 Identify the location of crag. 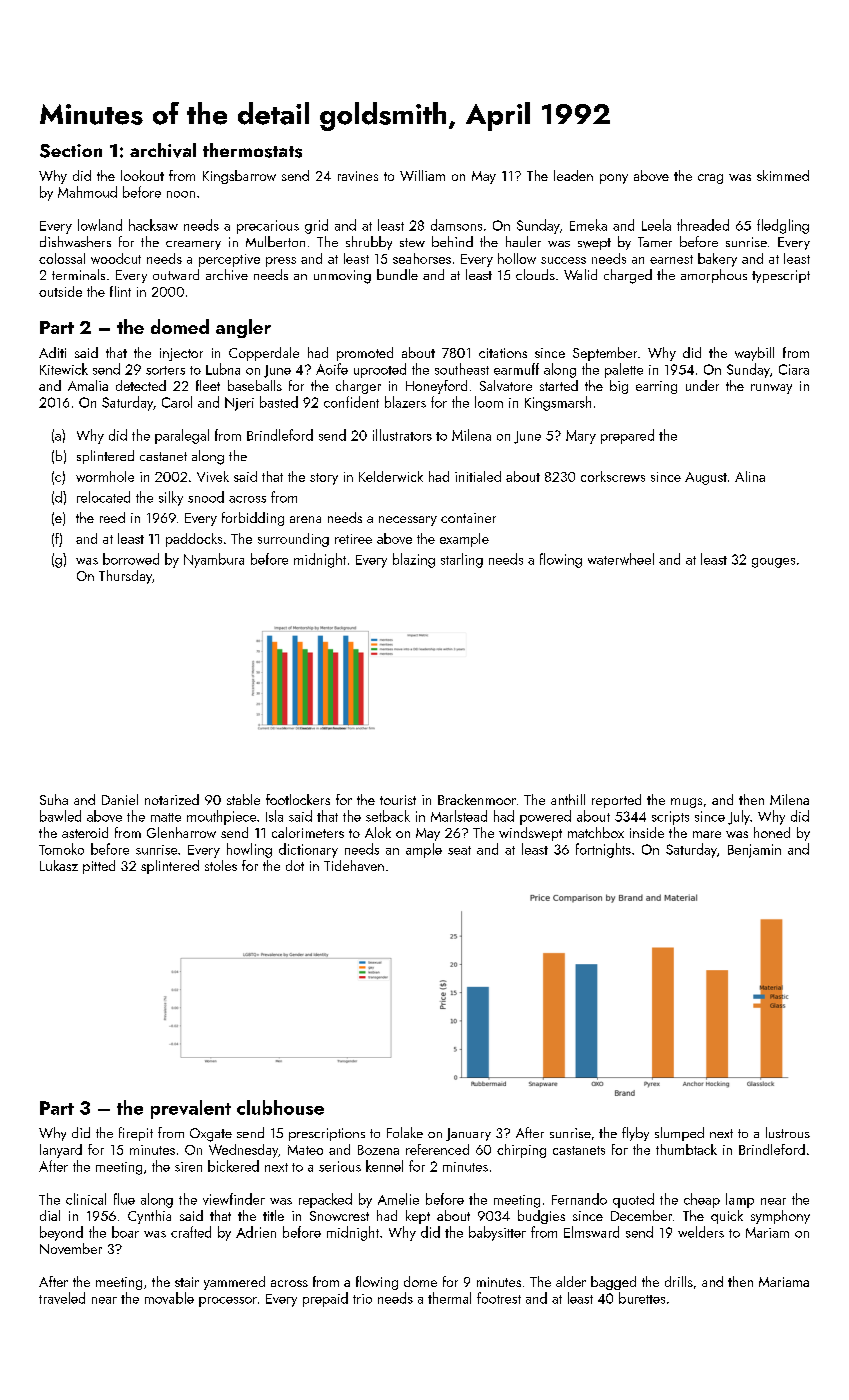
(710, 179).
